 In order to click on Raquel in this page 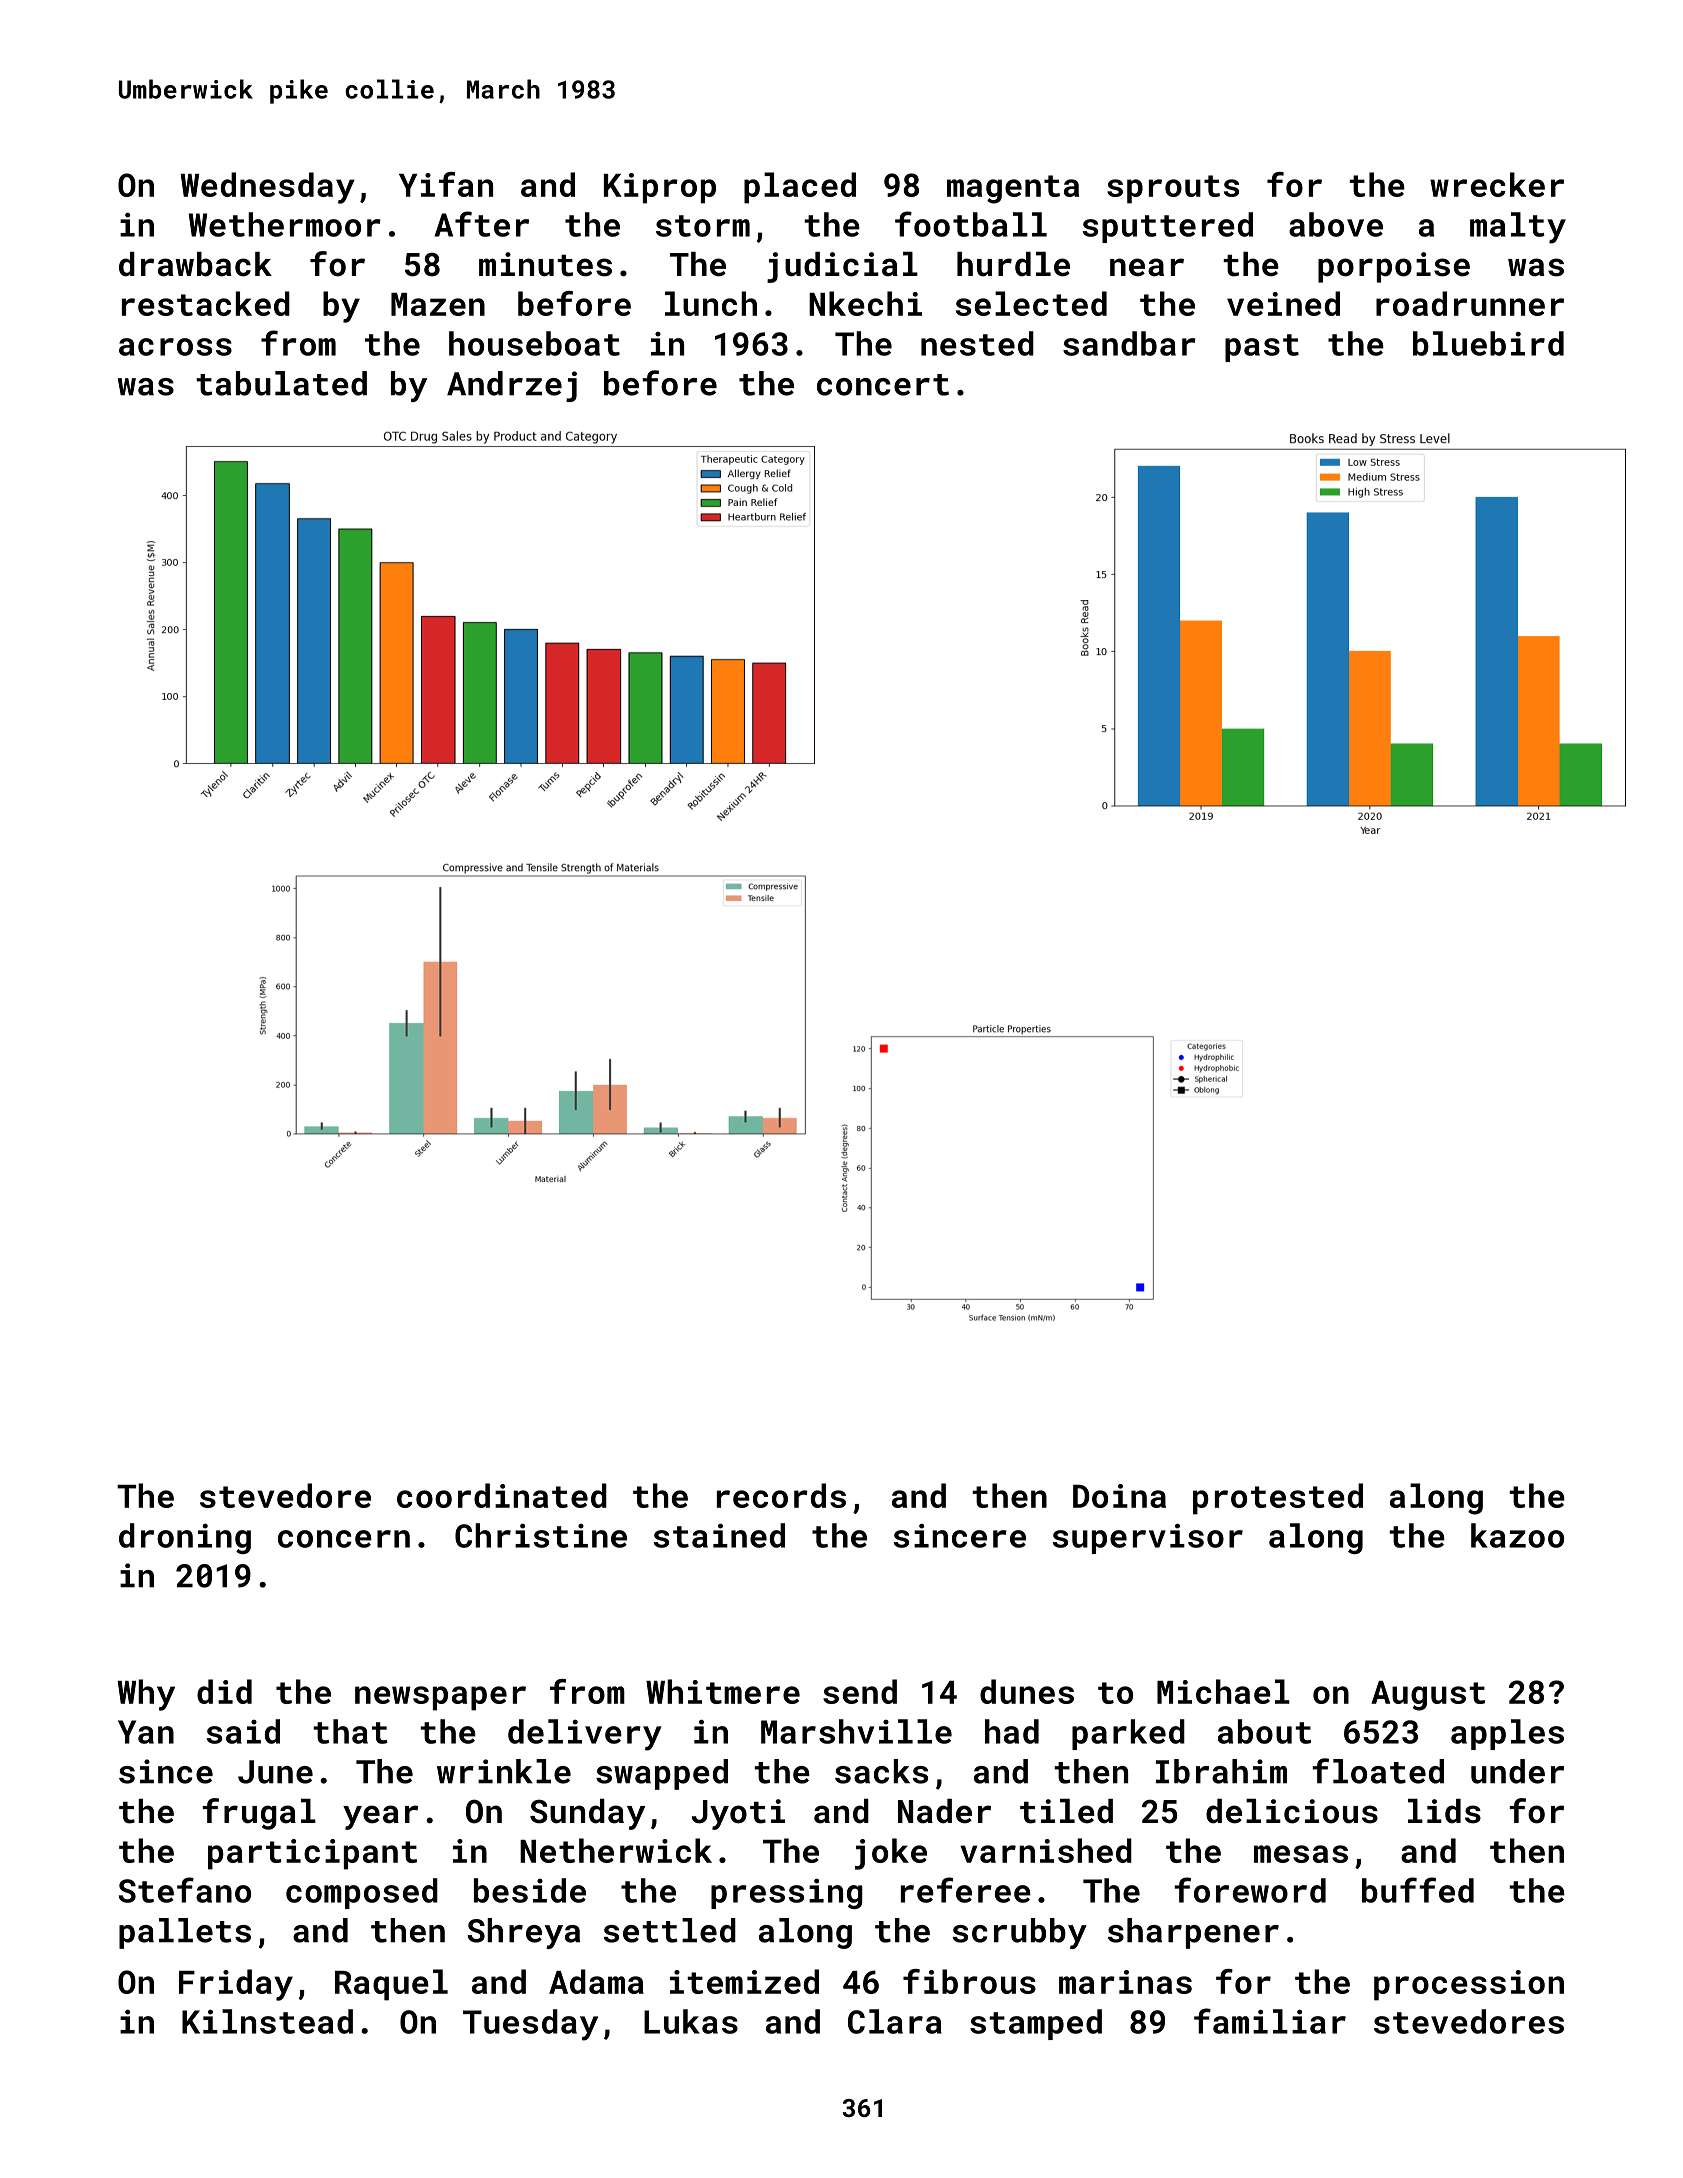, I will do `click(391, 1985)`.
